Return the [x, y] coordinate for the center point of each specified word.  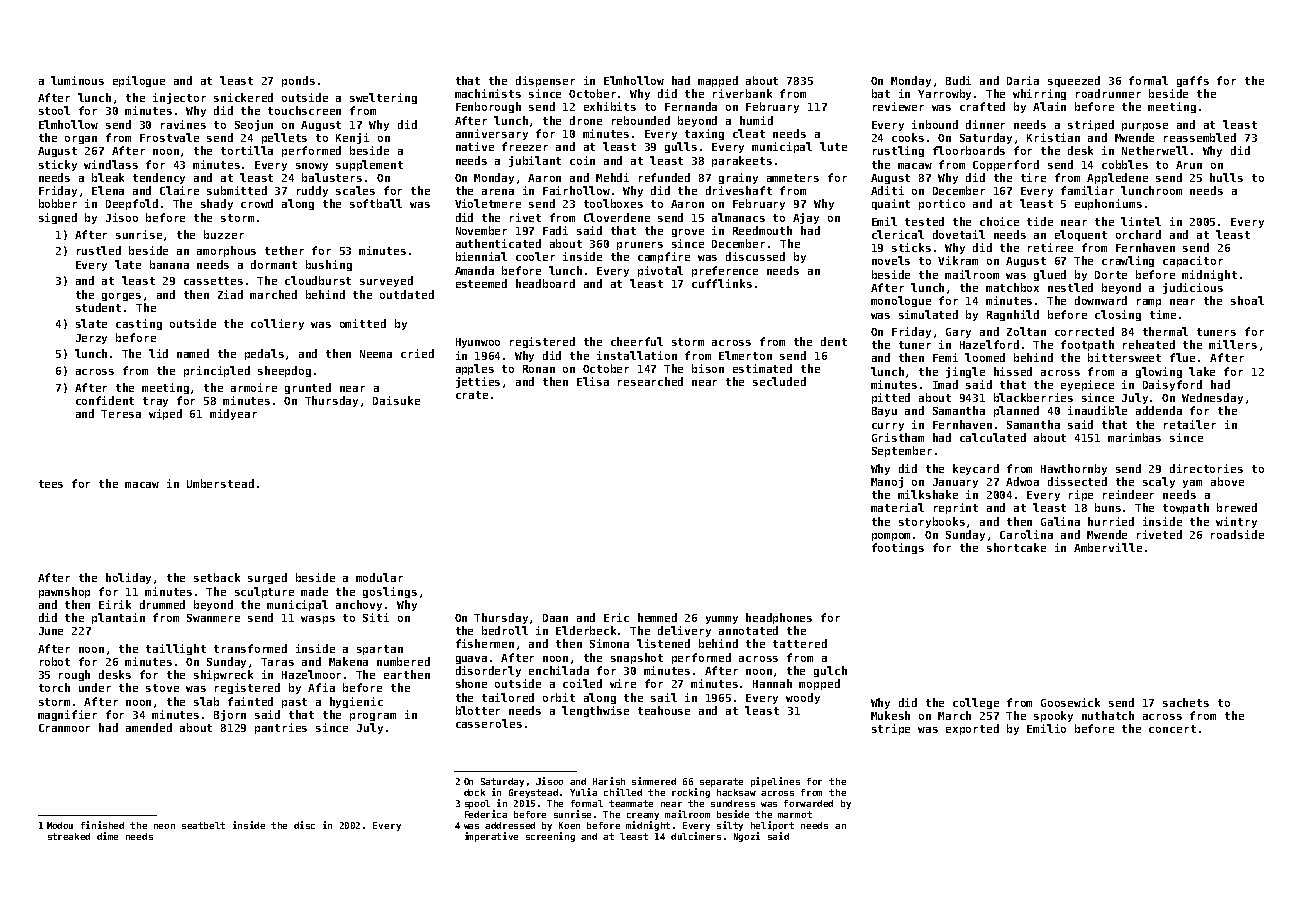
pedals [264, 354]
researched [650, 381]
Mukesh [890, 715]
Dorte [1111, 275]
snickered [243, 97]
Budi [958, 80]
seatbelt [203, 825]
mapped [718, 81]
